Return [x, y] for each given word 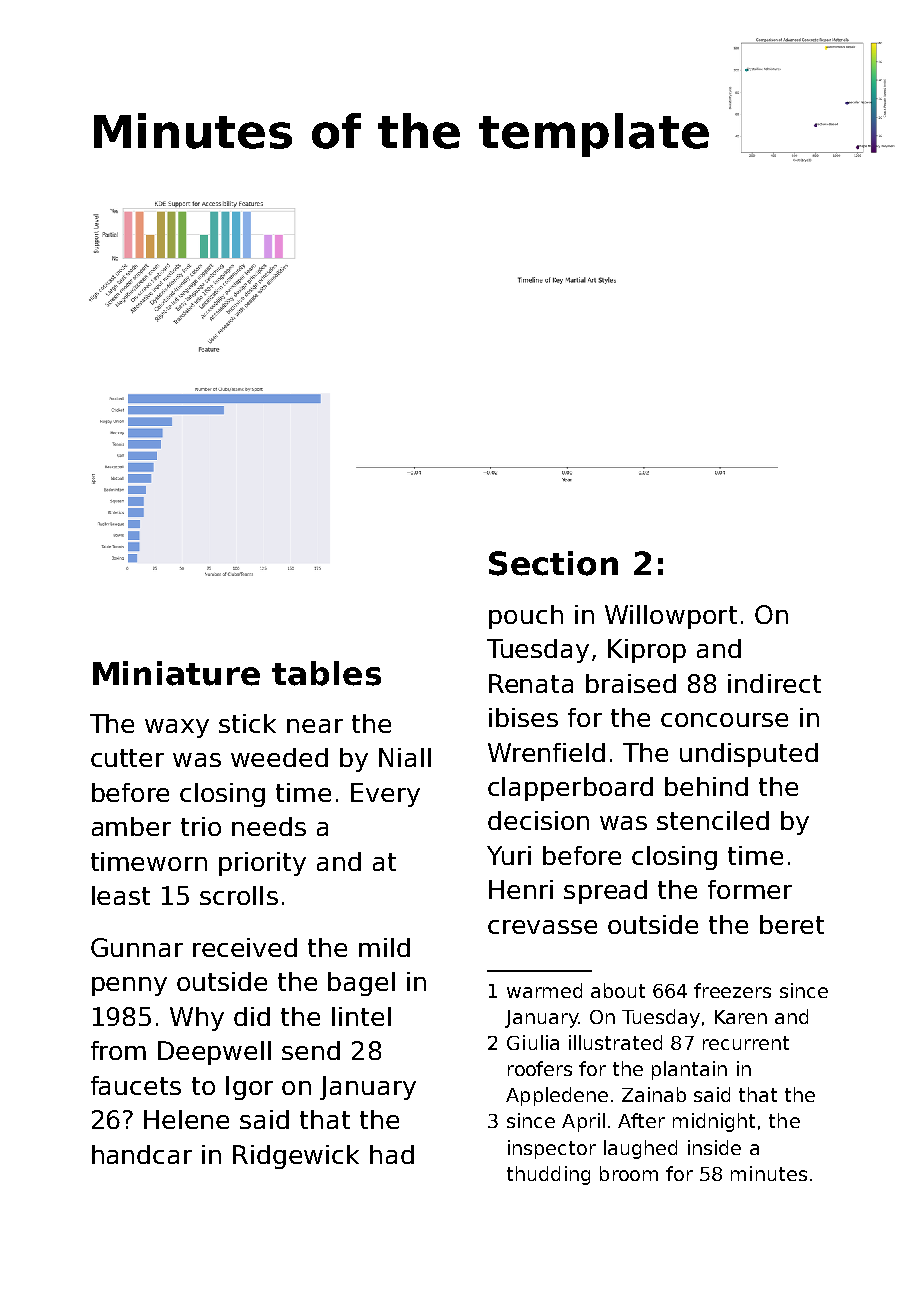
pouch [526, 617]
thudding [548, 1175]
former [750, 889]
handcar [142, 1154]
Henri [521, 889]
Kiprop [647, 651]
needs [269, 826]
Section [553, 563]
